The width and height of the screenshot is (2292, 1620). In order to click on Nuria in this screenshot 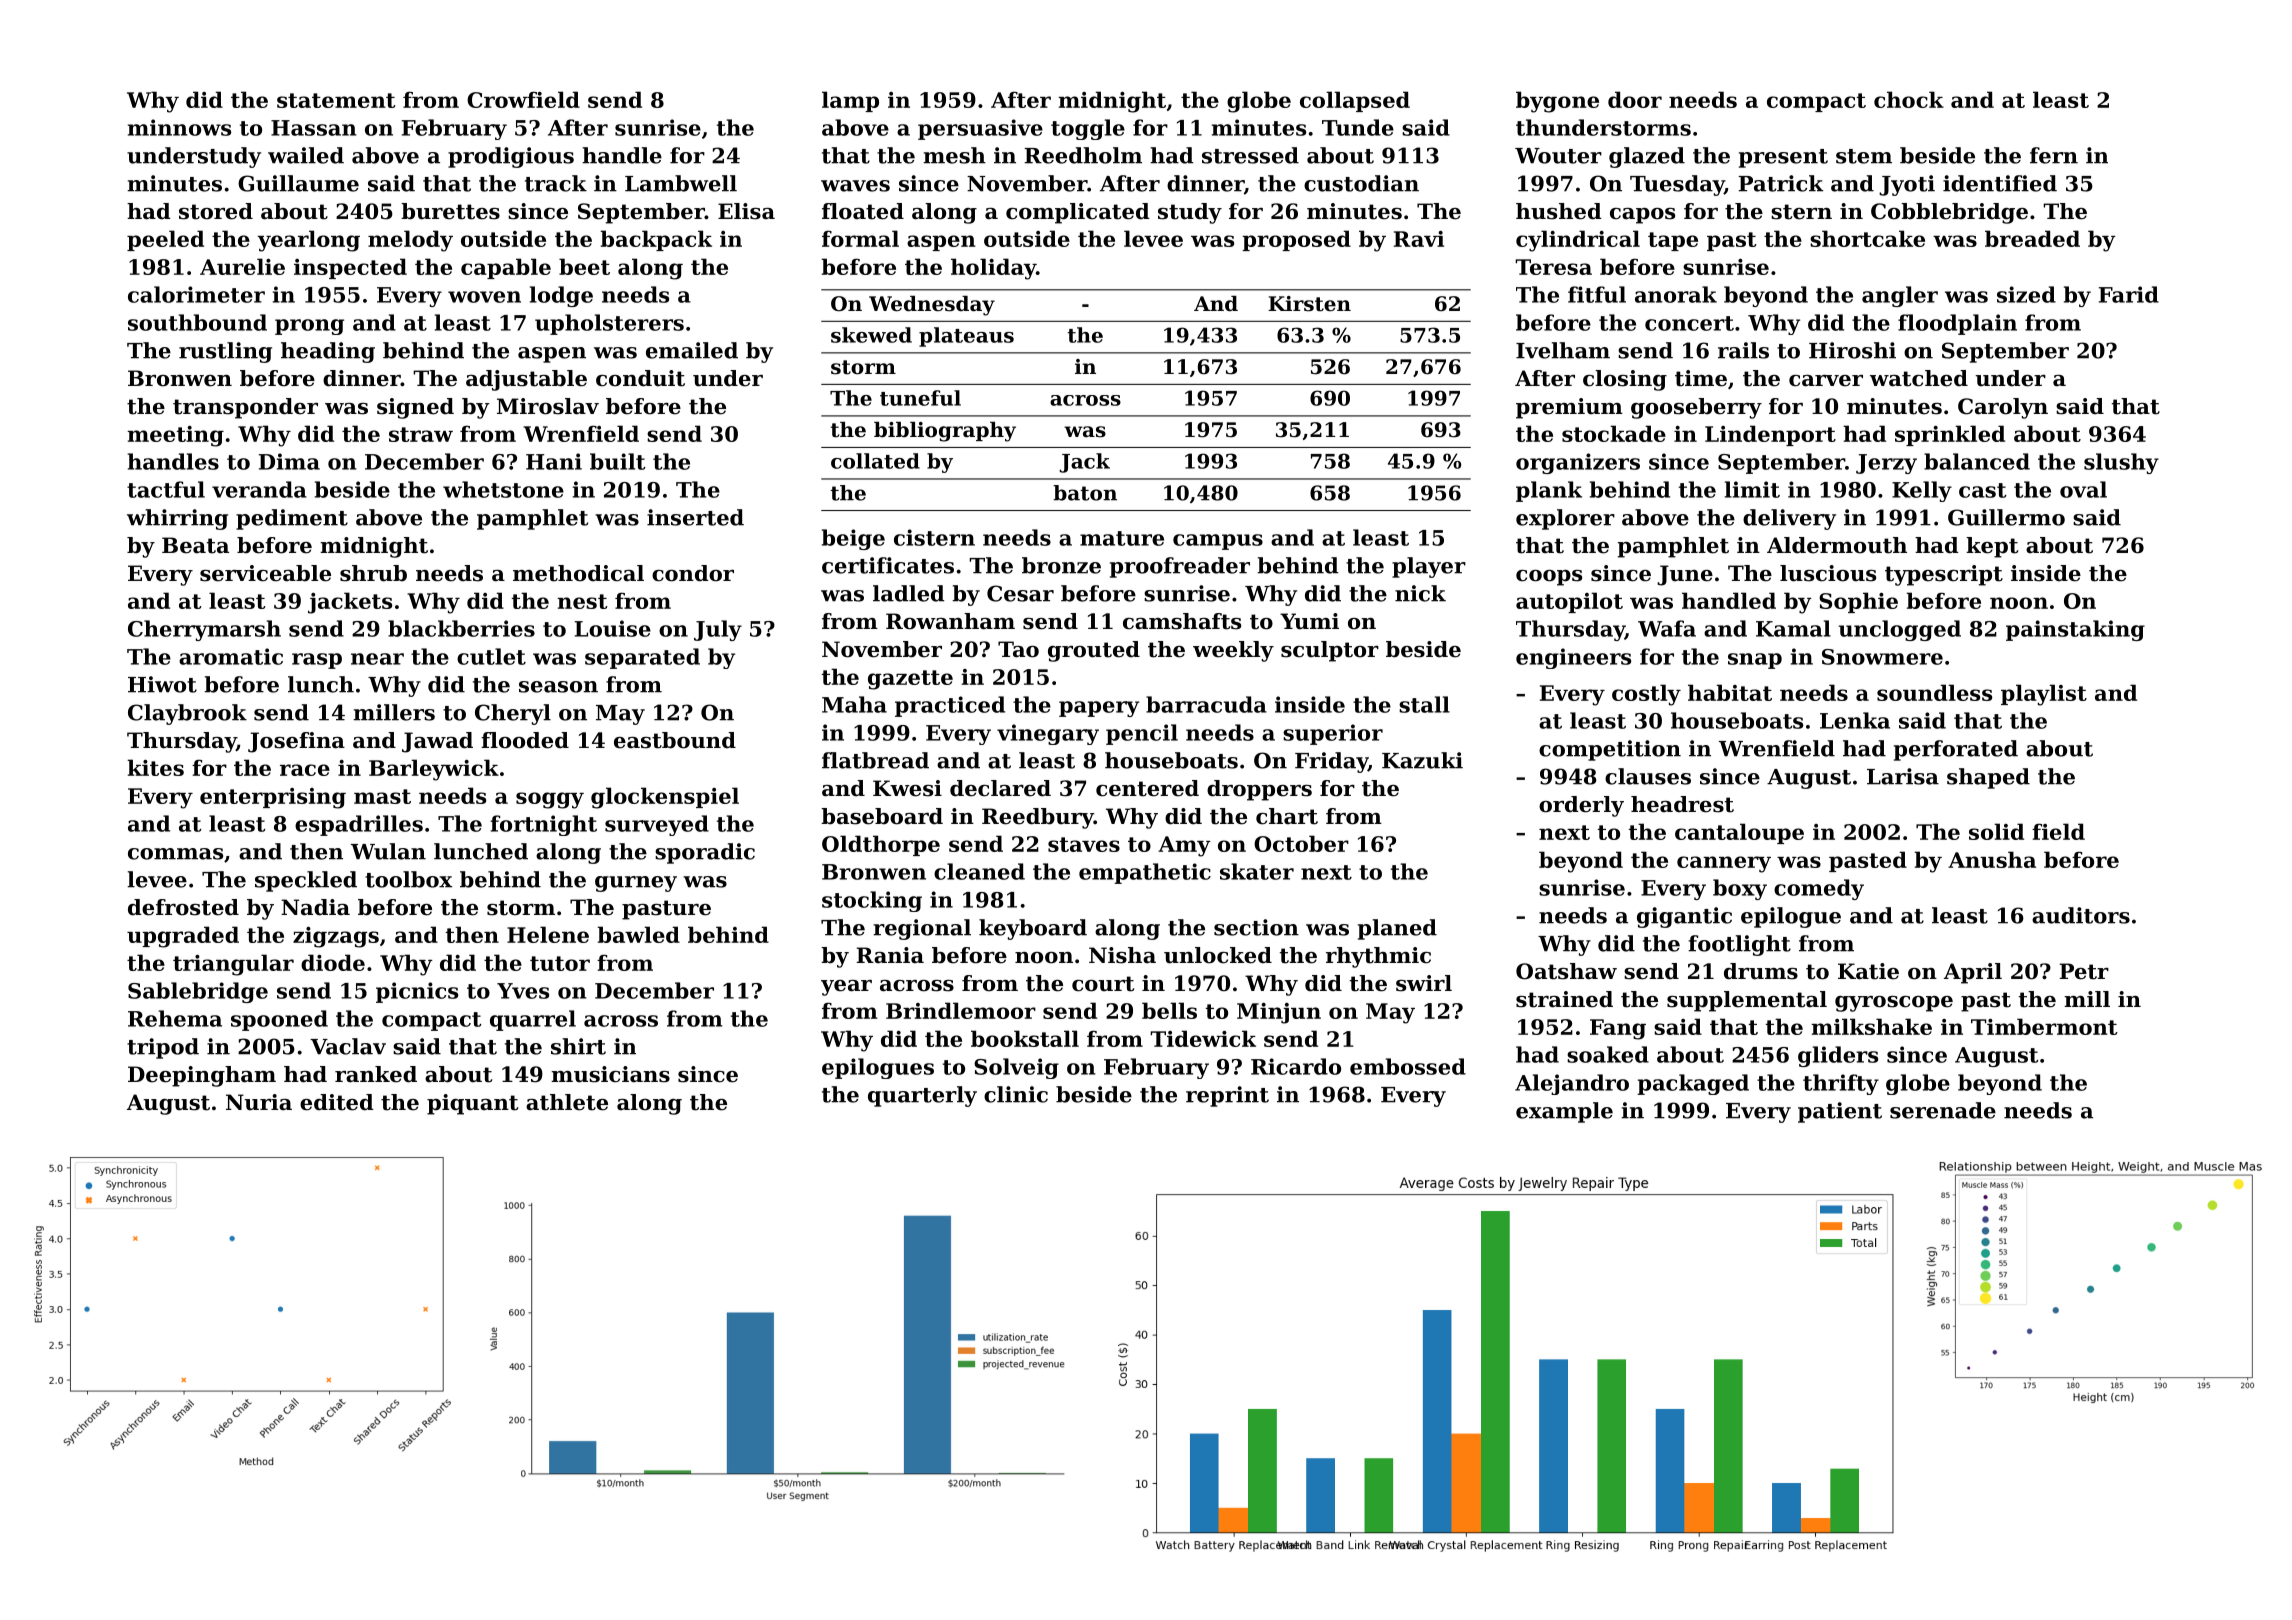, I will do `click(259, 1102)`.
